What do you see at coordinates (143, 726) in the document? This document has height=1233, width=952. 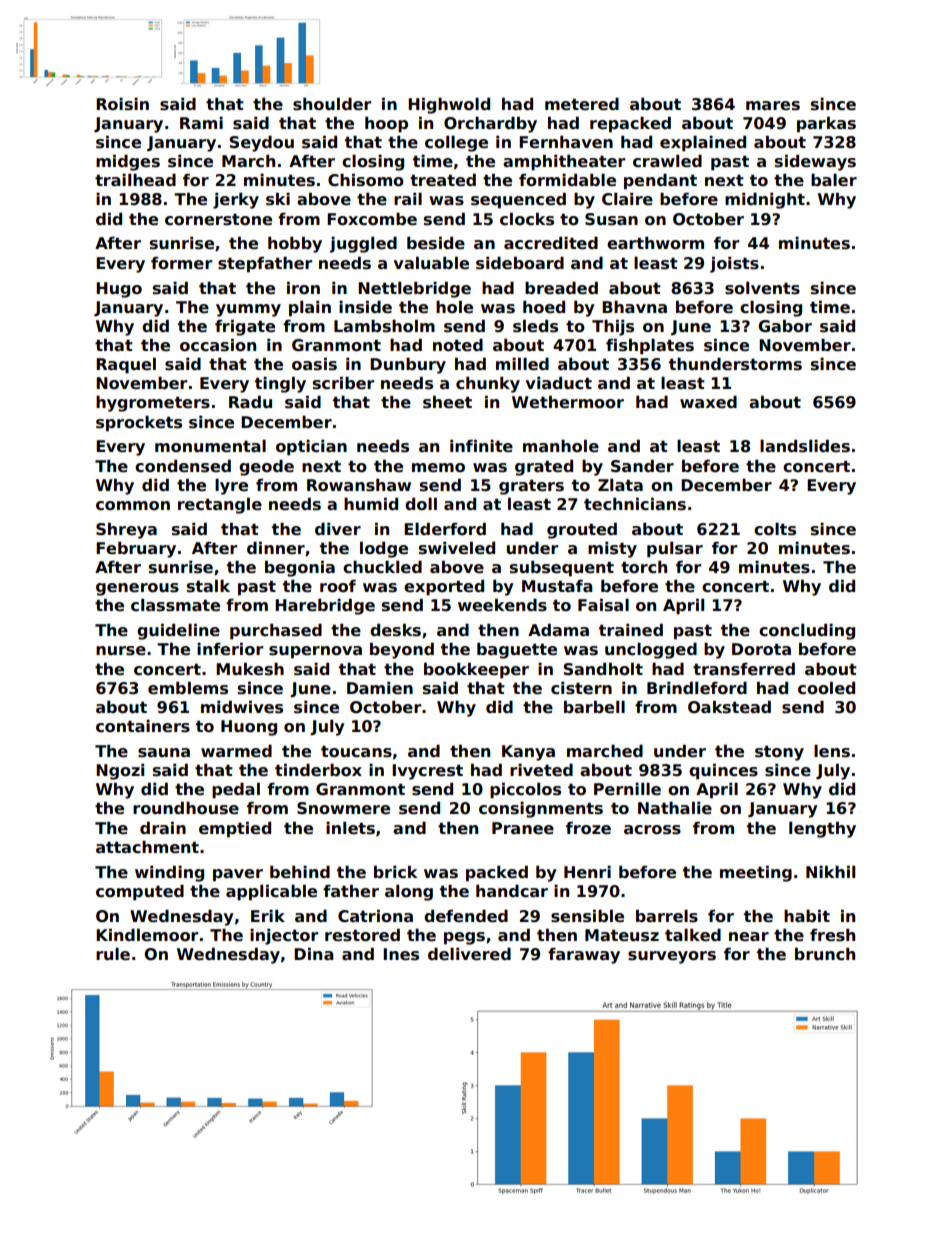 I see `containers` at bounding box center [143, 726].
